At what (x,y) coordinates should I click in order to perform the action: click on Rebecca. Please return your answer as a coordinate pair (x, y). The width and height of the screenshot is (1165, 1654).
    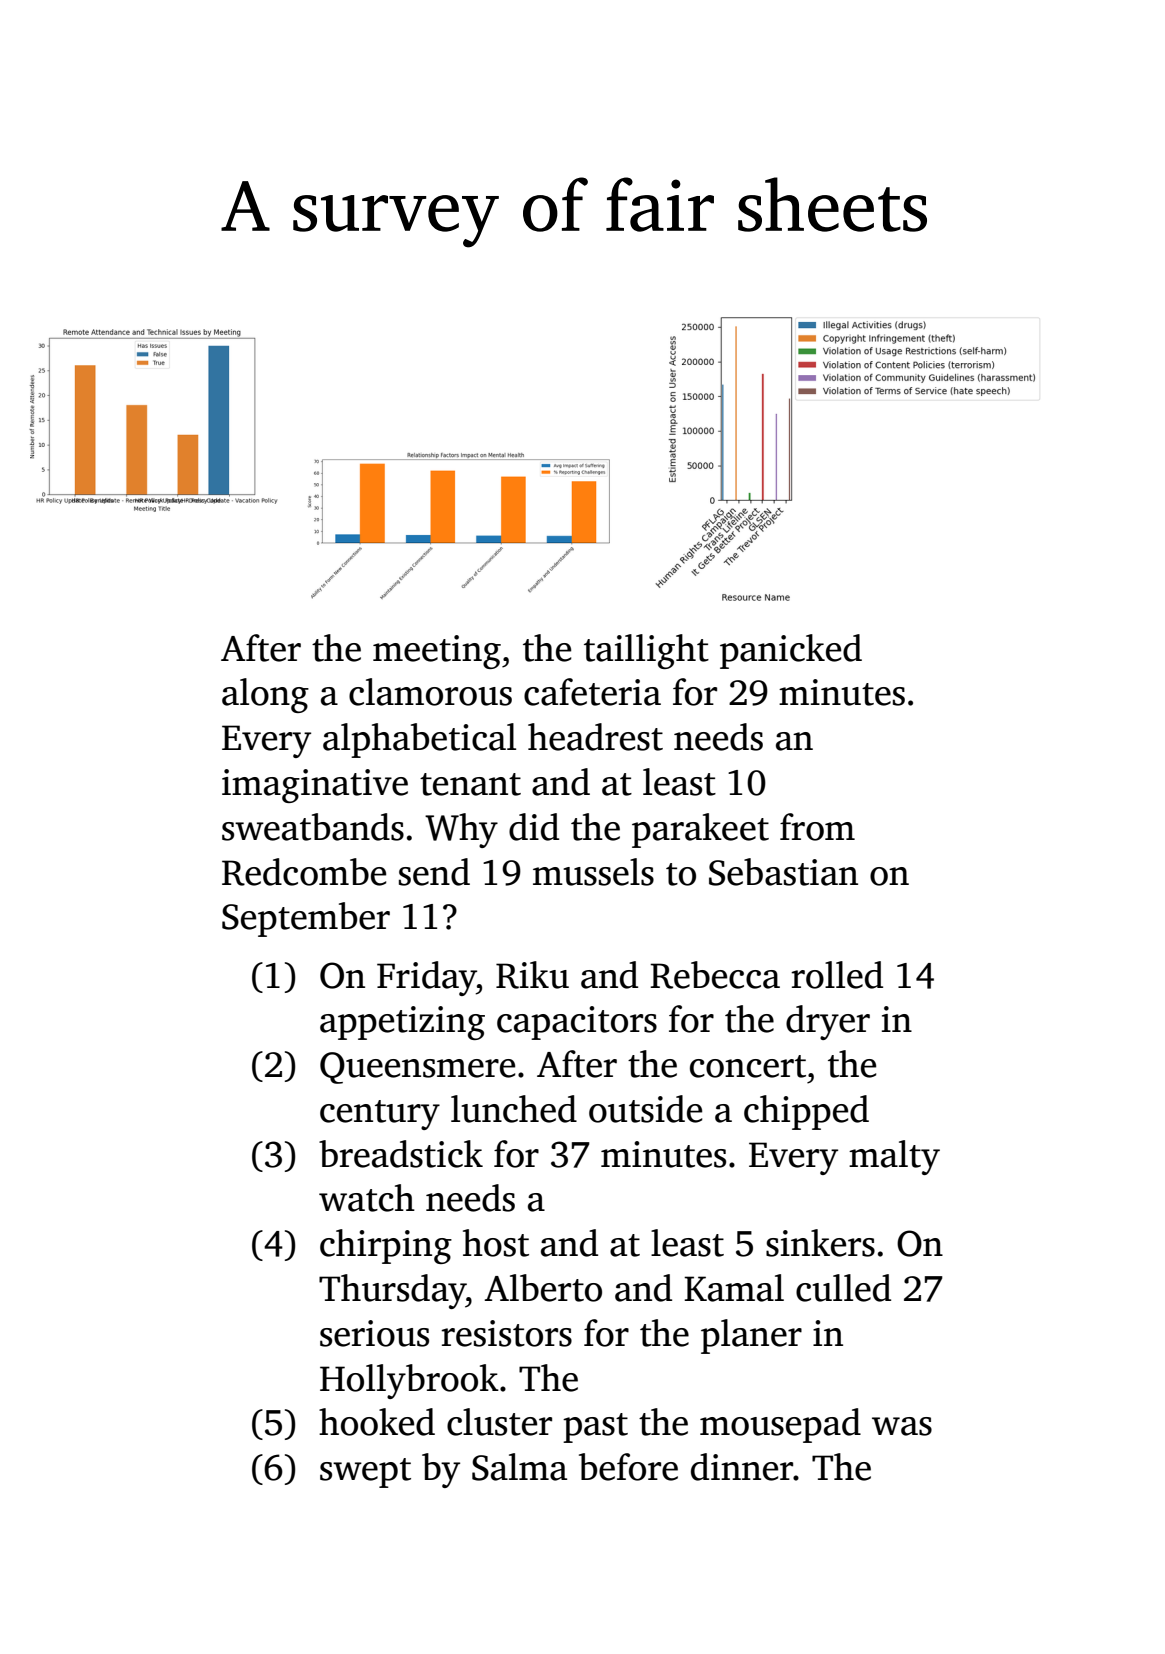
    Looking at the image, I should click on (715, 975).
